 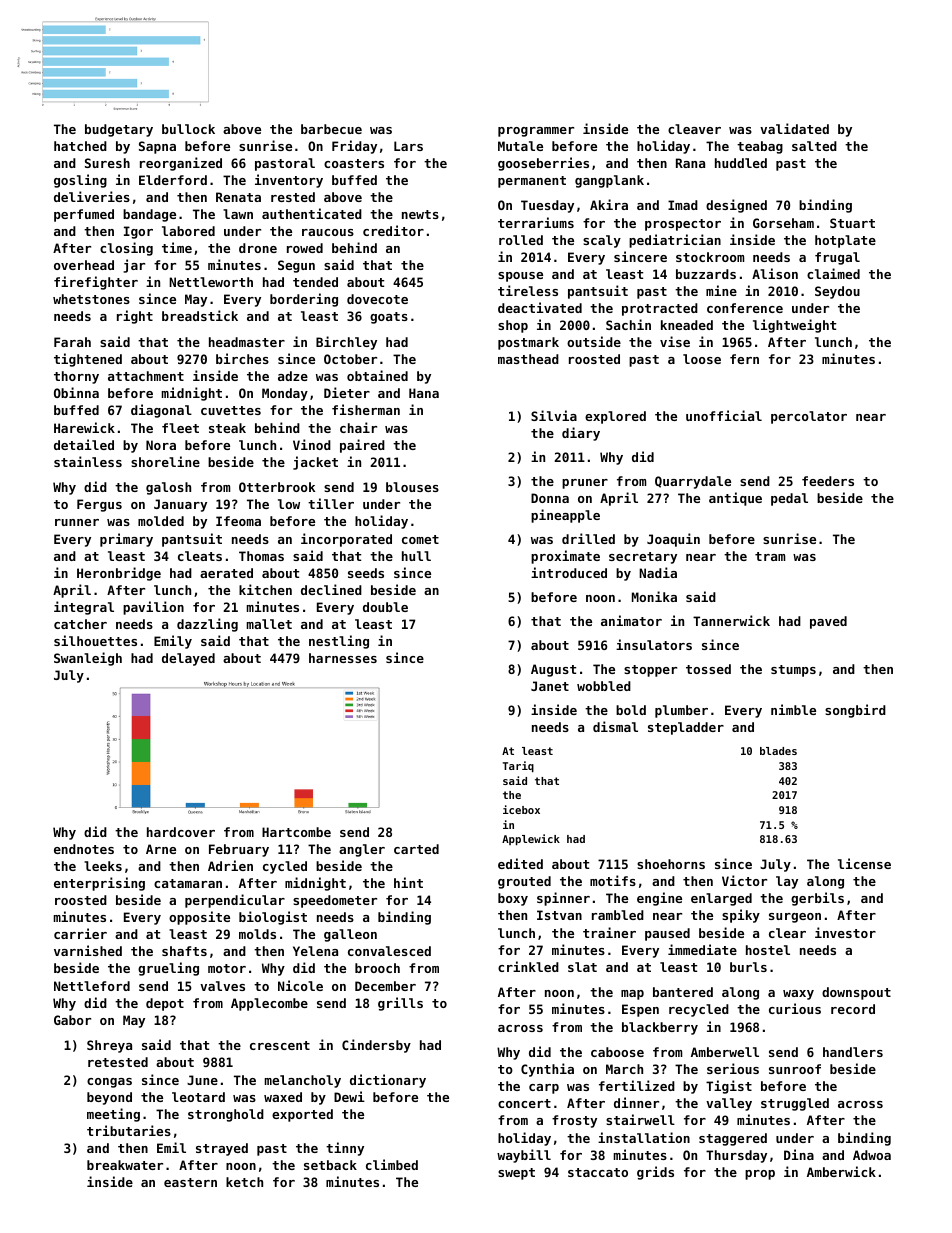 What do you see at coordinates (569, 572) in the screenshot?
I see `introduced` at bounding box center [569, 572].
